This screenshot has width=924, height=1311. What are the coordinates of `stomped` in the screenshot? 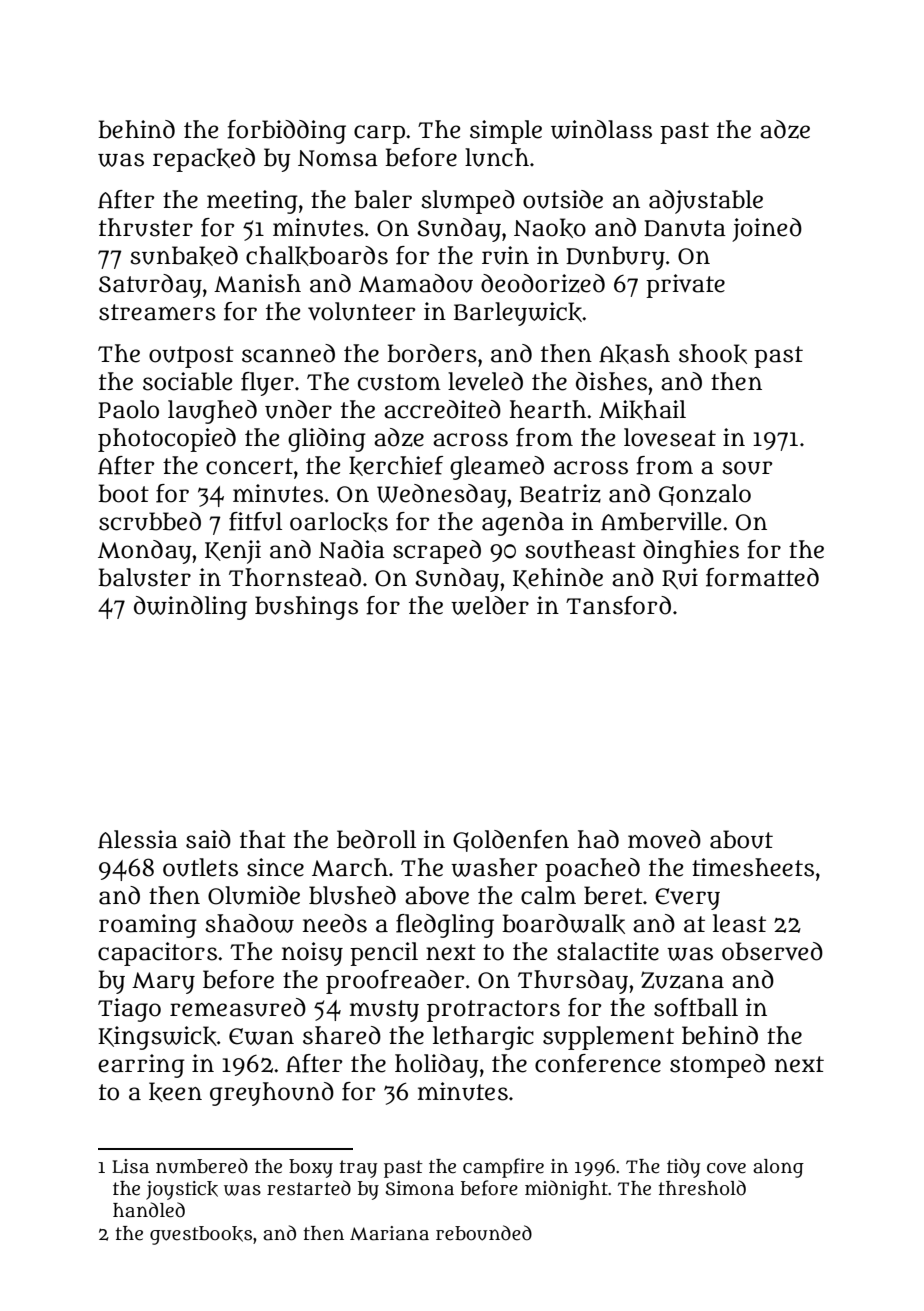 It's located at (717, 1066).
